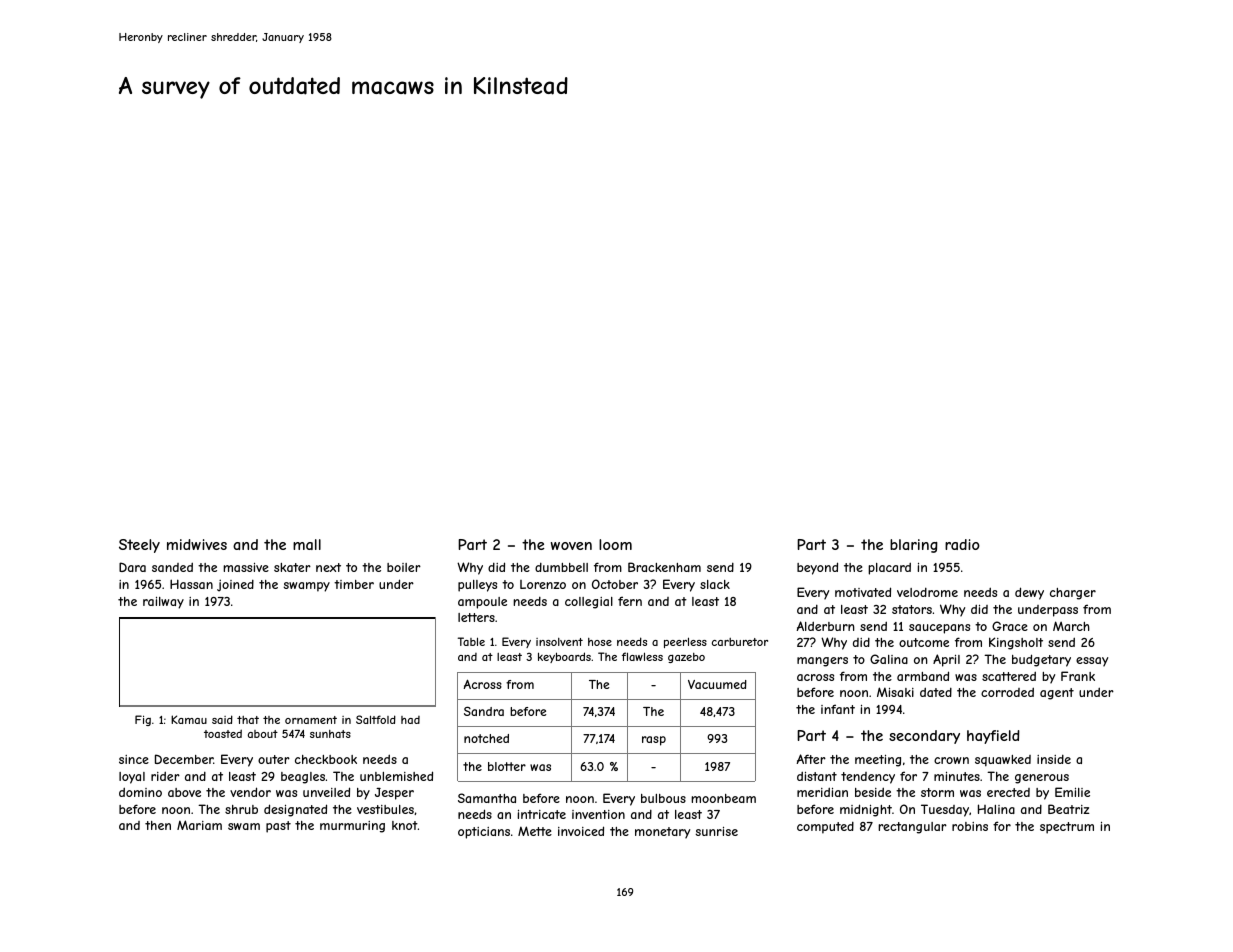 The image size is (1233, 952). Describe the element at coordinates (1057, 694) in the screenshot. I see `agent` at that location.
